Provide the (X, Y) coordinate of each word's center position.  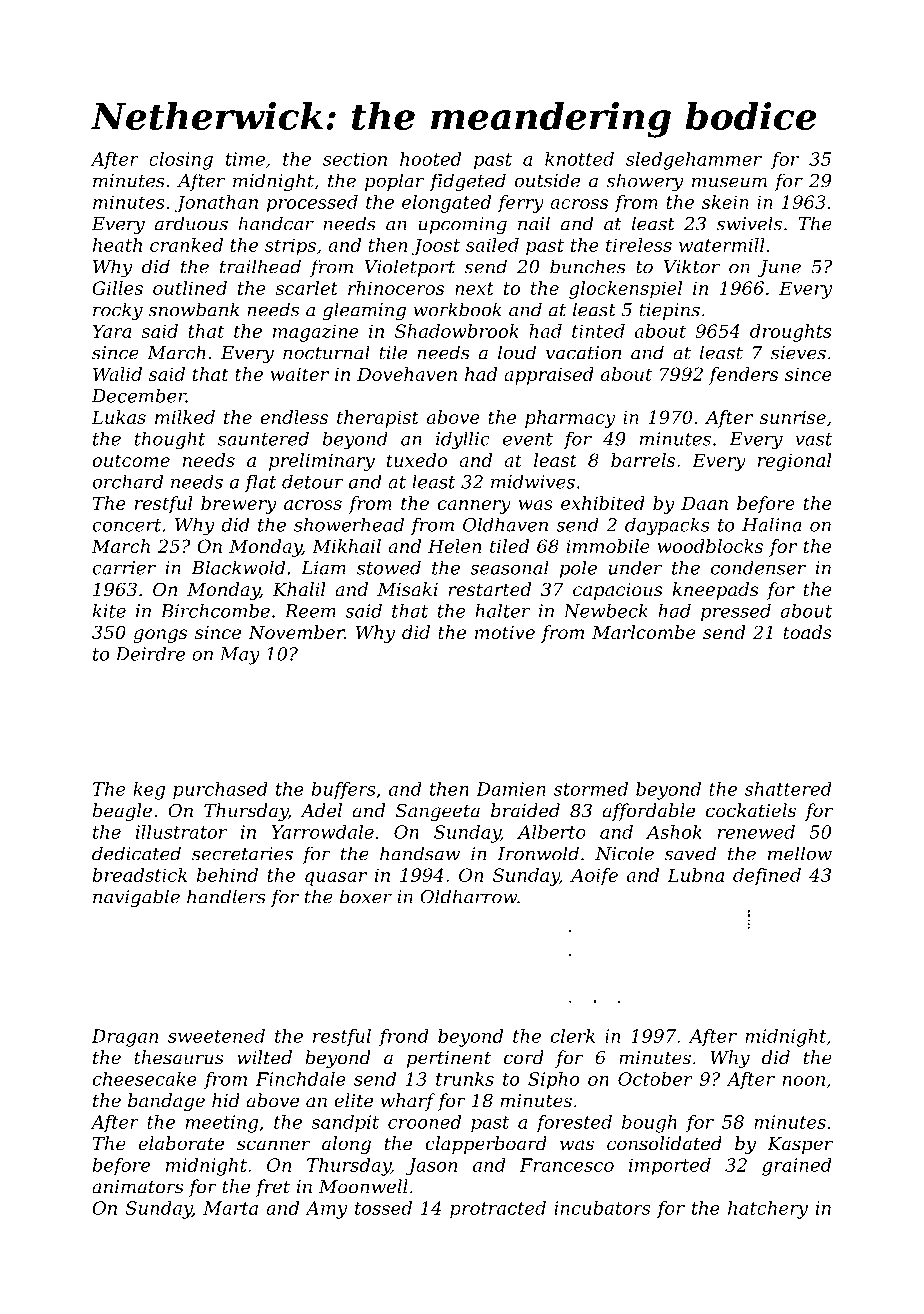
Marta (230, 1208)
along (346, 1145)
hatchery (768, 1210)
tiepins (669, 311)
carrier (124, 568)
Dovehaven (407, 374)
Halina (772, 524)
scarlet (306, 288)
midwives (533, 481)
